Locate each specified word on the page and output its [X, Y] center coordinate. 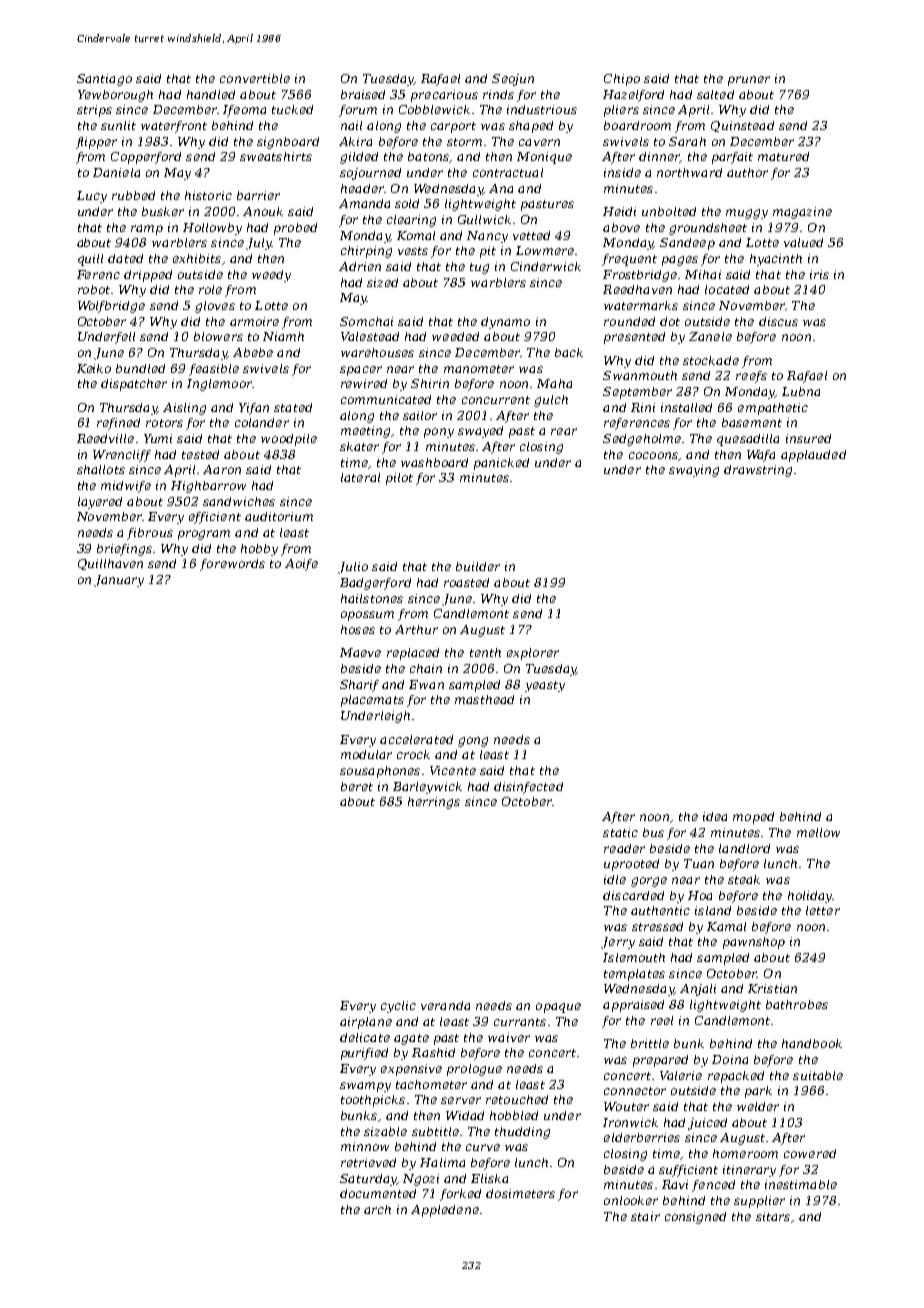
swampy [365, 1087]
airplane [366, 1023]
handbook [812, 1043]
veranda [445, 1005]
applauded [813, 456]
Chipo [622, 80]
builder [478, 566]
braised [363, 94]
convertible [255, 78]
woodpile [289, 440]
